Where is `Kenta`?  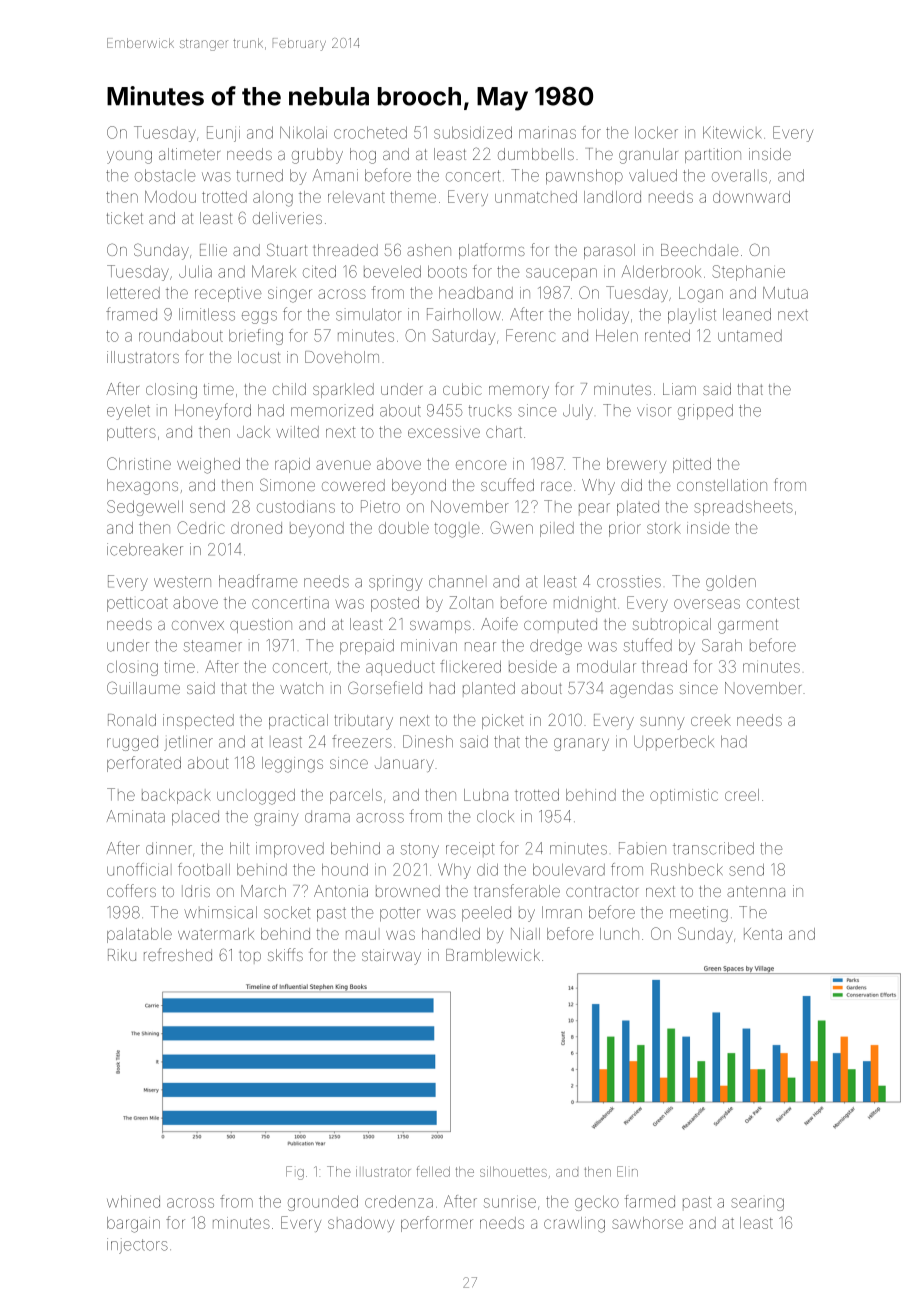 Kenta is located at coordinates (763, 934).
